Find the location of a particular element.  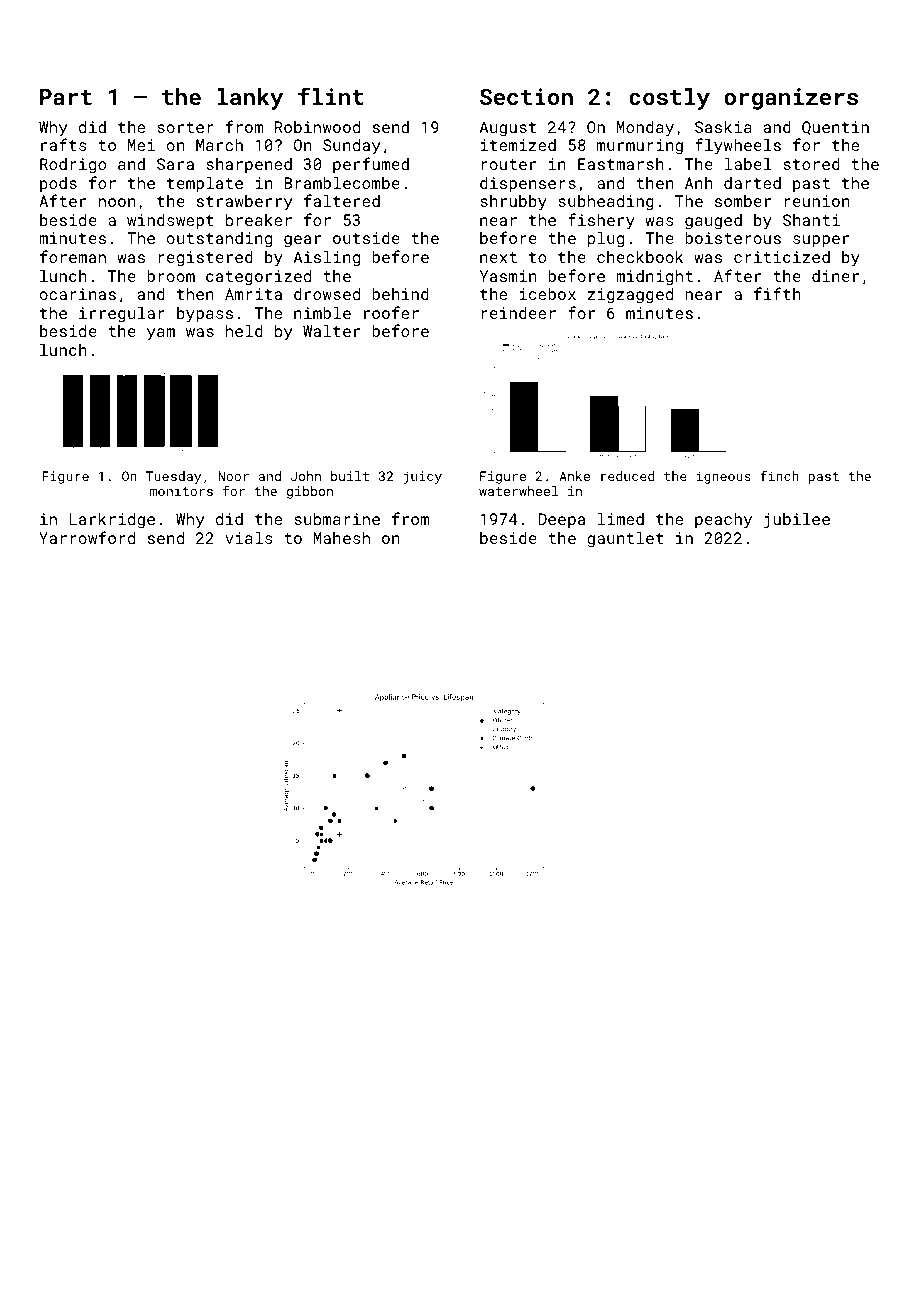

sorter is located at coordinates (185, 127).
